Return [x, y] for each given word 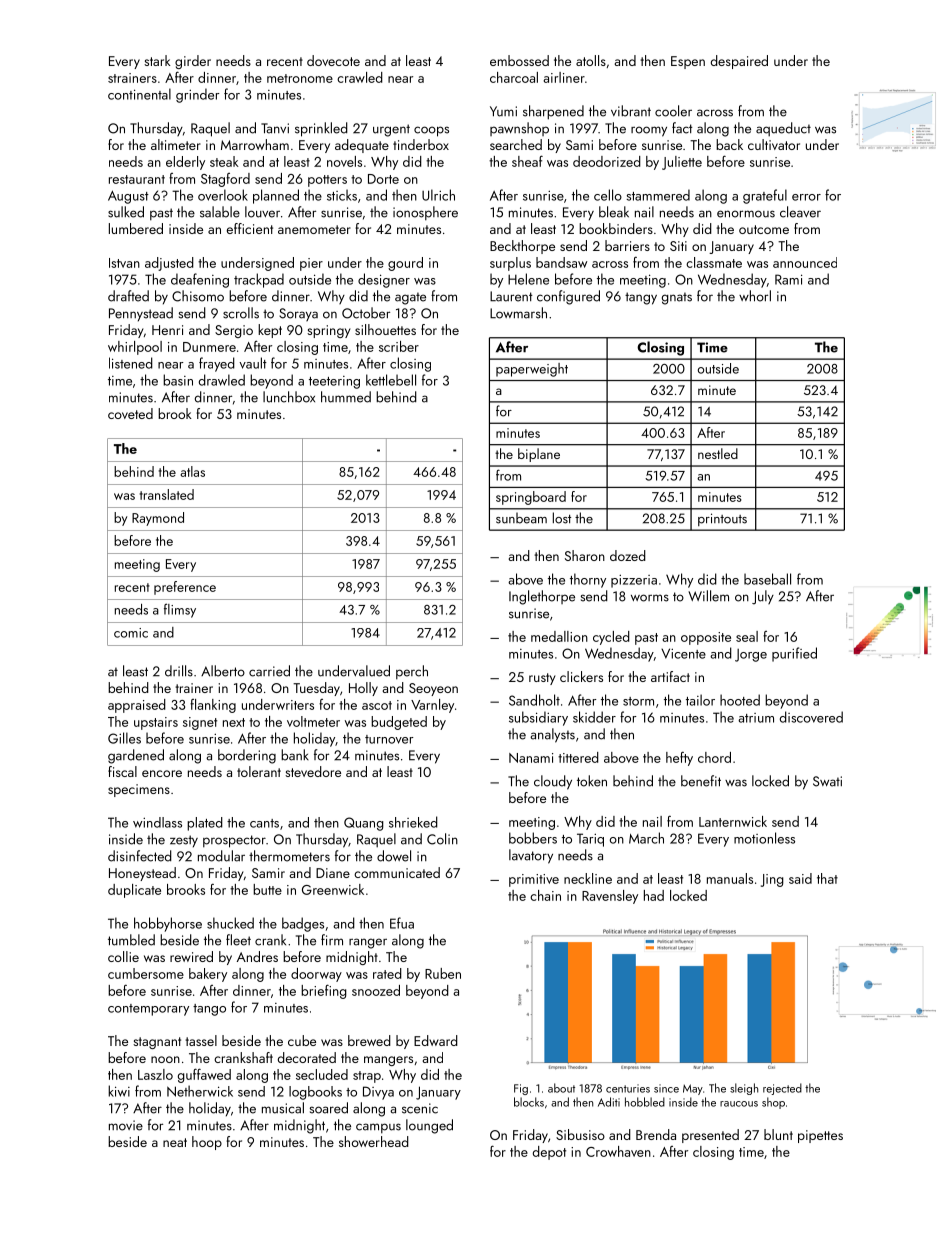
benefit [701, 781]
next [234, 722]
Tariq [590, 840]
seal [747, 636]
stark [157, 60]
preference [185, 588]
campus [378, 1128]
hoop [207, 1143]
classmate [714, 262]
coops [431, 131]
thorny [588, 580]
